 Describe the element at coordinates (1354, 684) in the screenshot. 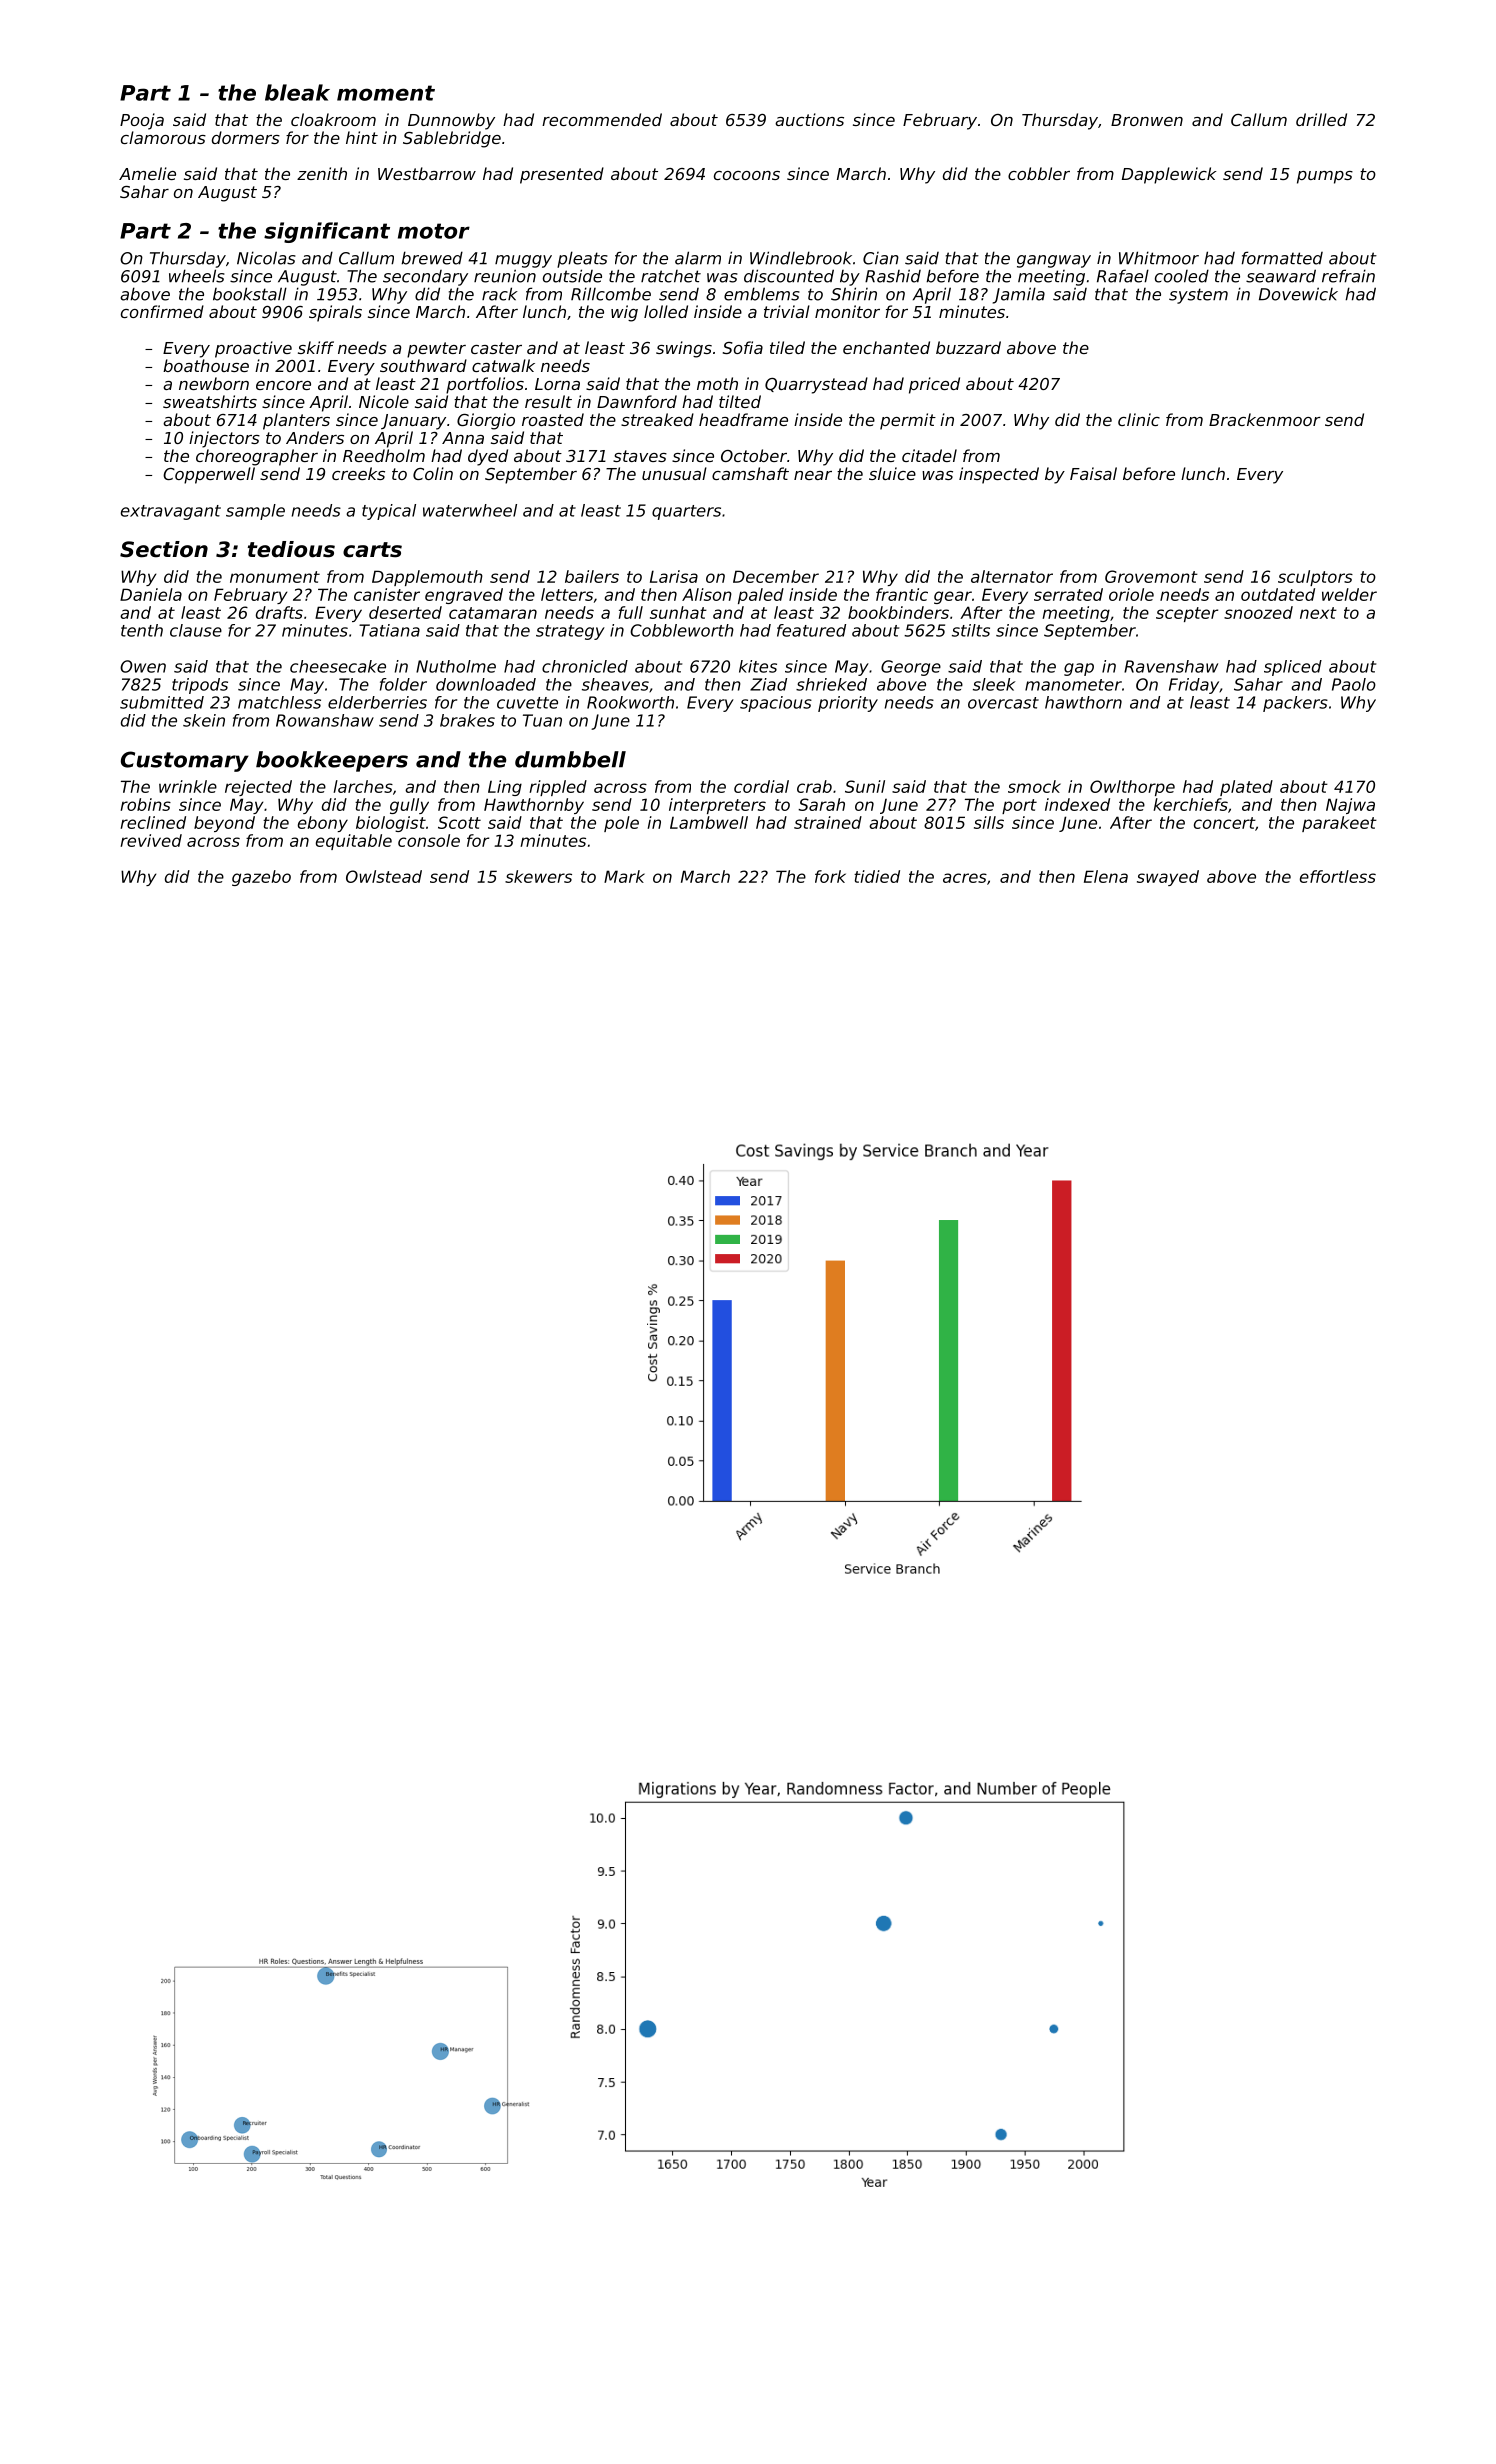

I see `Paolo` at that location.
